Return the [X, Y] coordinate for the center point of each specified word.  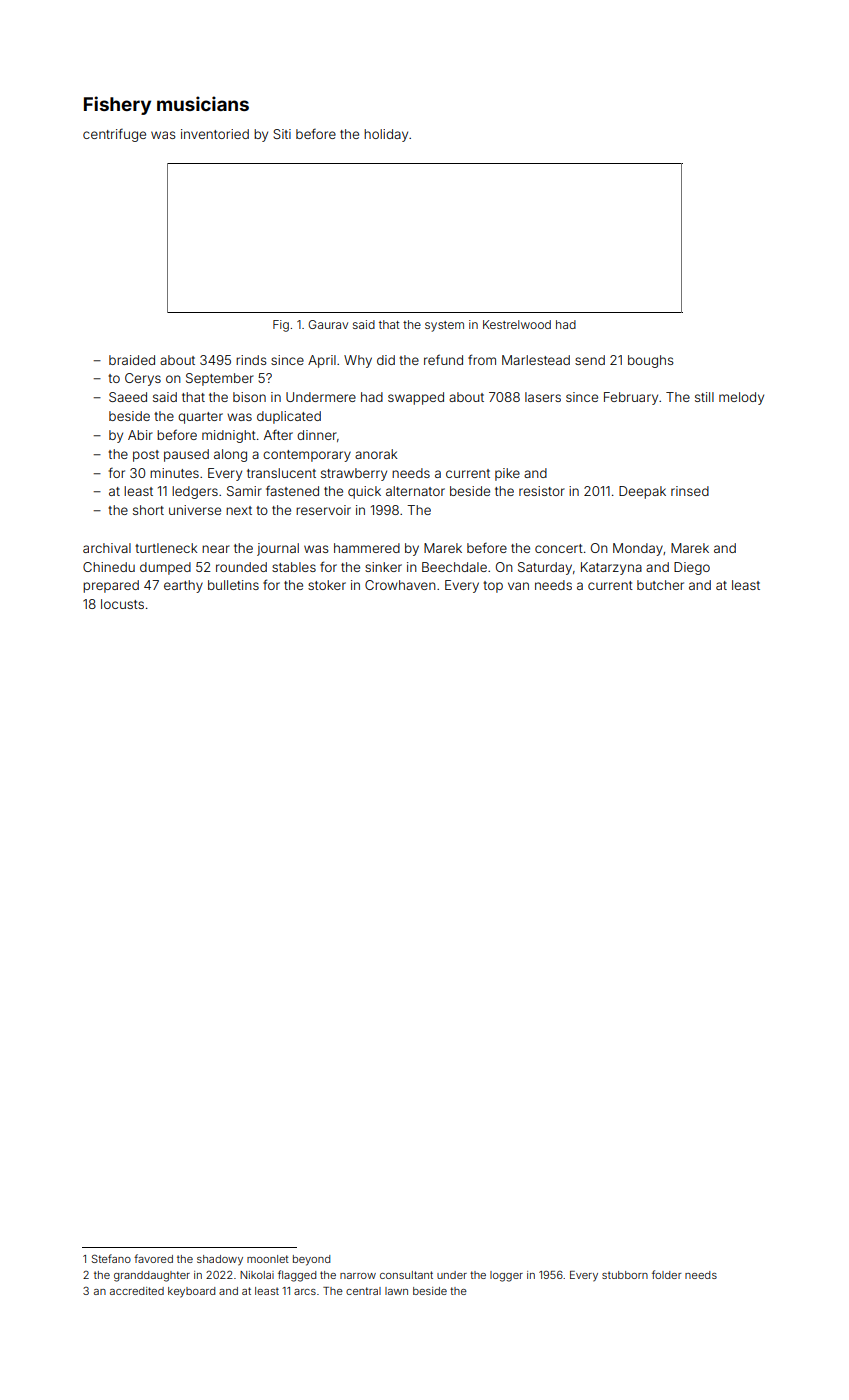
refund [443, 359]
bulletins [233, 585]
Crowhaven [400, 585]
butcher [660, 585]
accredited [137, 1291]
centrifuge [114, 135]
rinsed [690, 491]
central [363, 1291]
